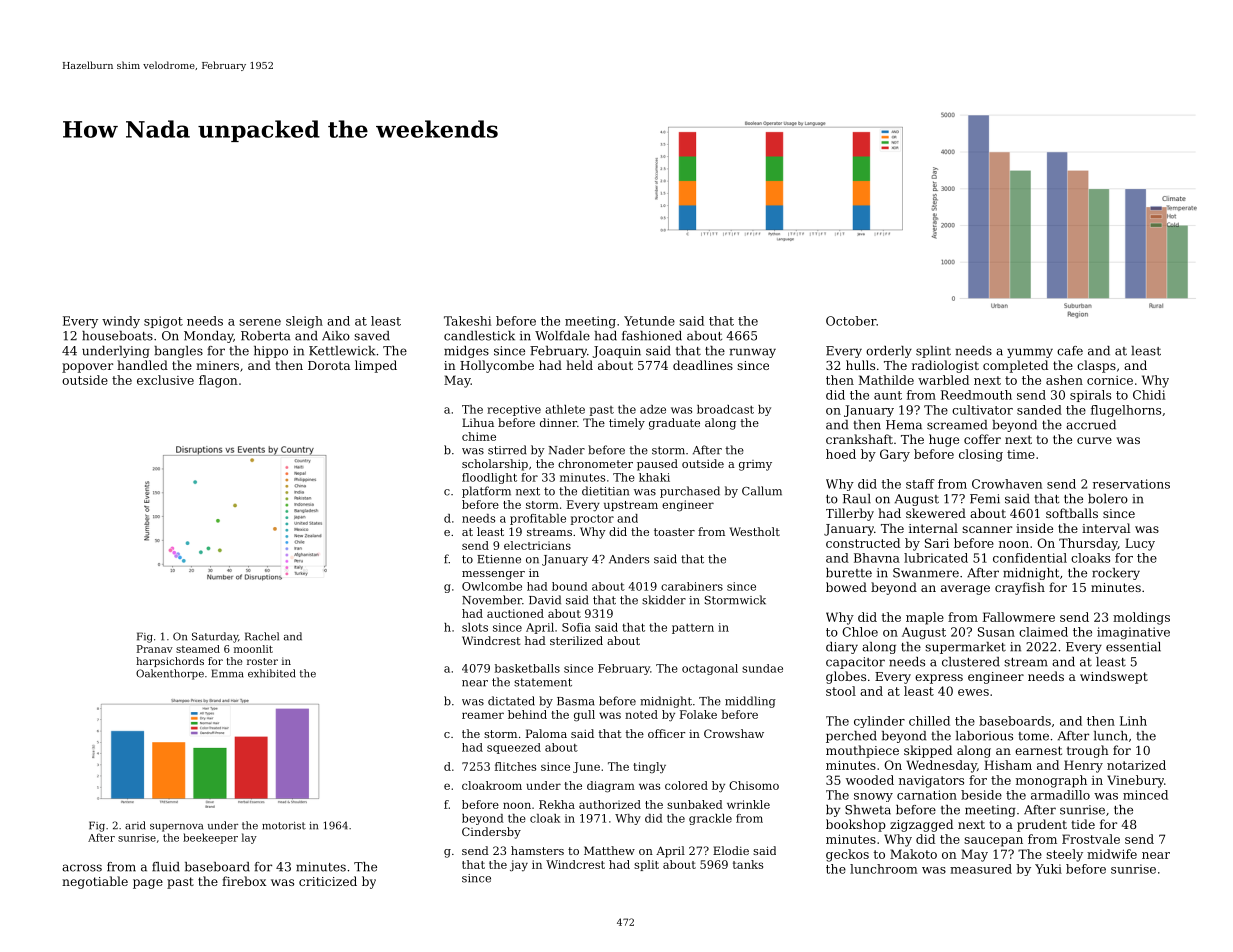  What do you see at coordinates (653, 409) in the screenshot?
I see `adze` at bounding box center [653, 409].
